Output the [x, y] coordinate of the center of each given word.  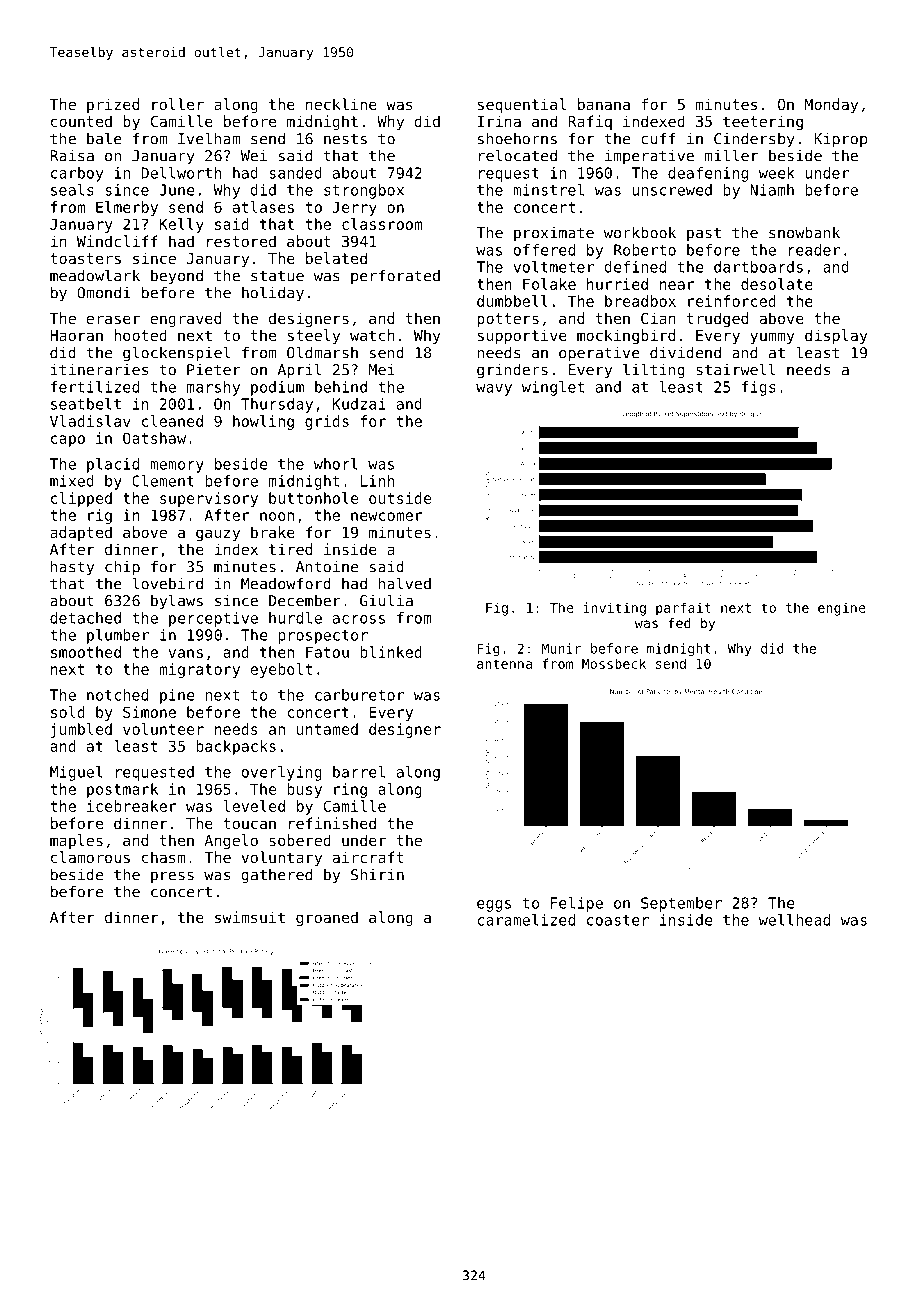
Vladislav [90, 421]
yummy [772, 338]
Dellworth [181, 173]
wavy [494, 390]
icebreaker [132, 806]
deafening [708, 174]
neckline [341, 104]
